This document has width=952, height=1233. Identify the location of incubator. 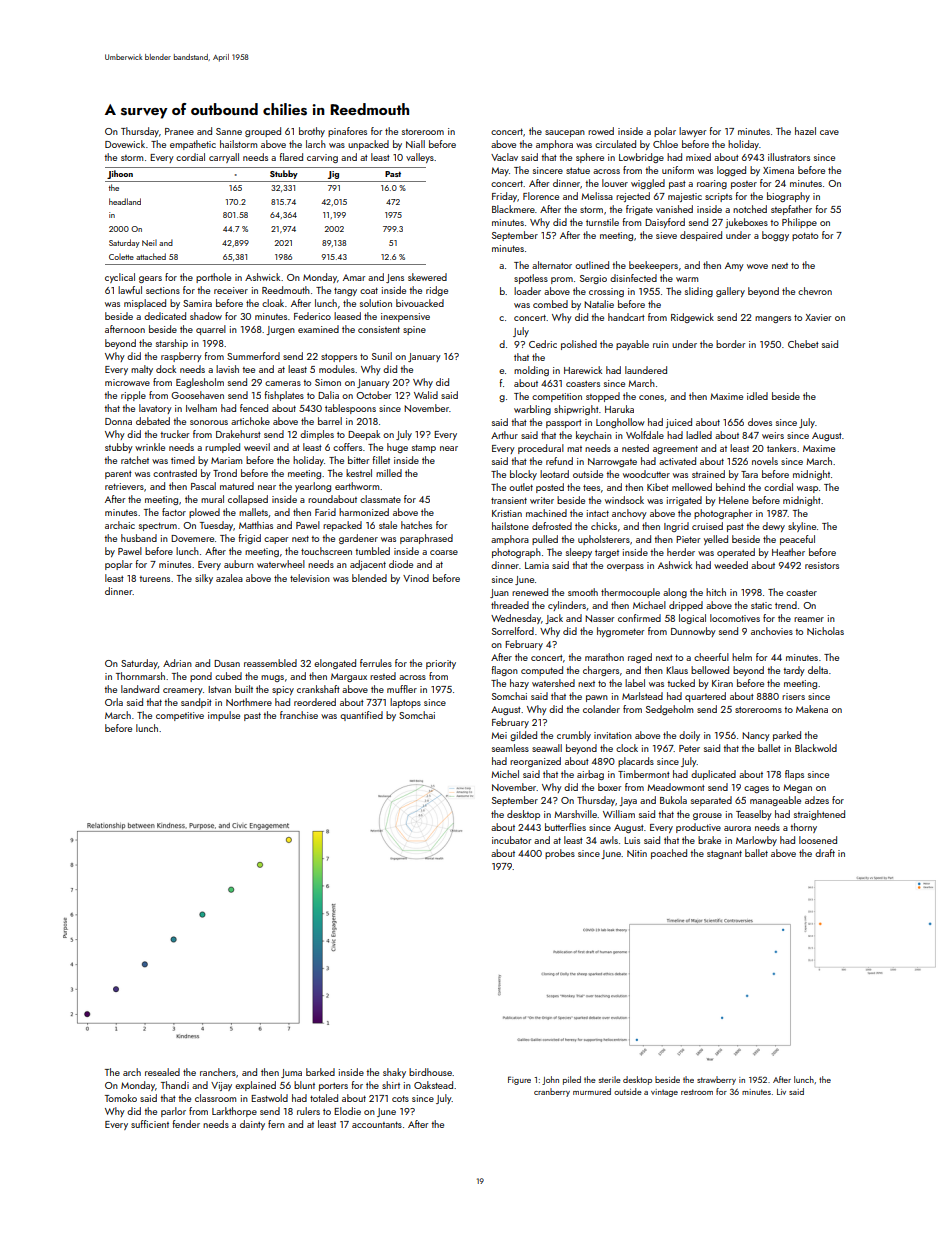
(511, 840).
